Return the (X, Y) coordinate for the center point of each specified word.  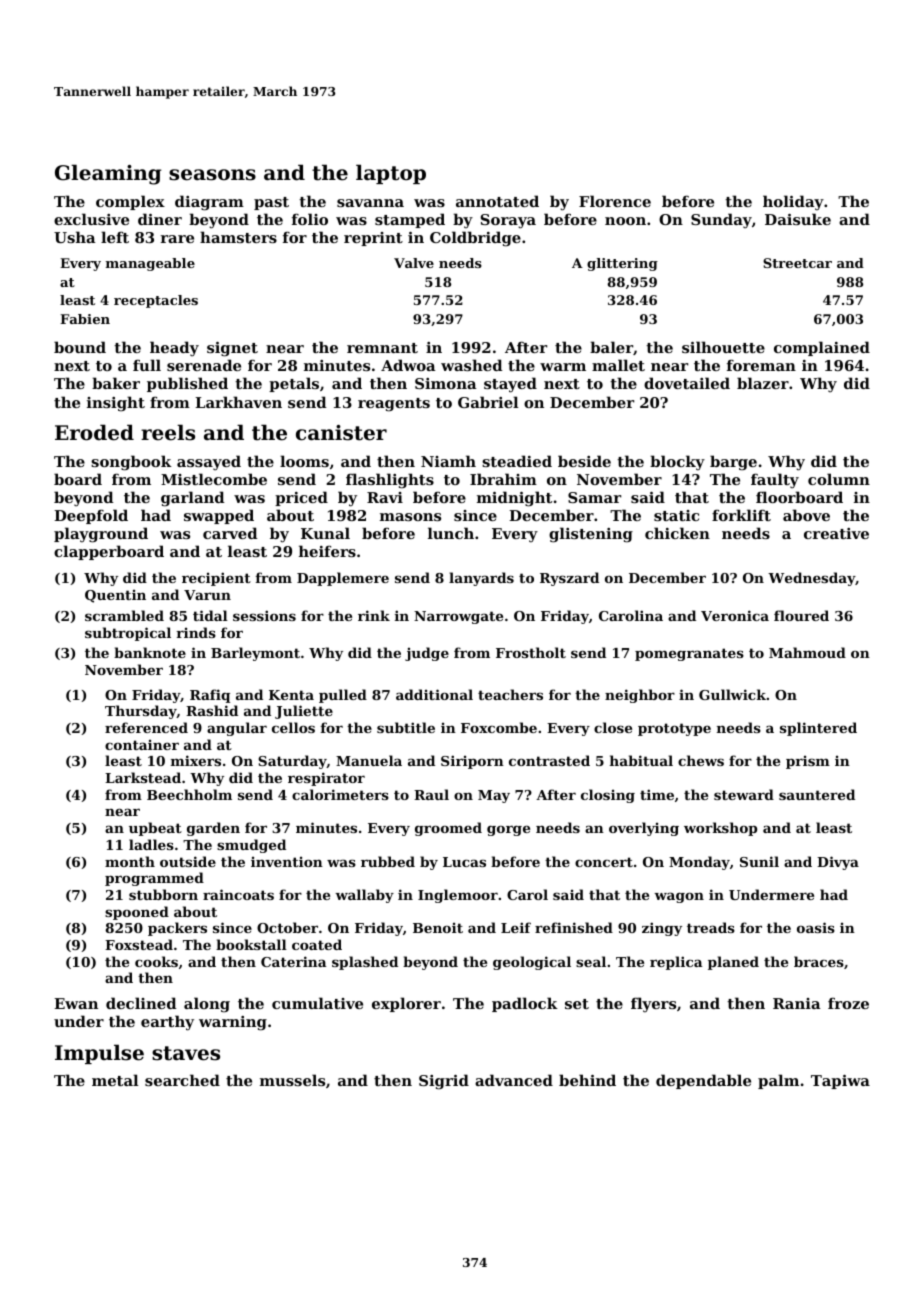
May (494, 796)
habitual (641, 760)
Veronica (735, 615)
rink (374, 615)
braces (819, 961)
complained (822, 348)
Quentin (115, 596)
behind (587, 1080)
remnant (382, 348)
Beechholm (189, 794)
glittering (622, 264)
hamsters (238, 237)
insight (116, 404)
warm (563, 367)
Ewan (76, 1003)
